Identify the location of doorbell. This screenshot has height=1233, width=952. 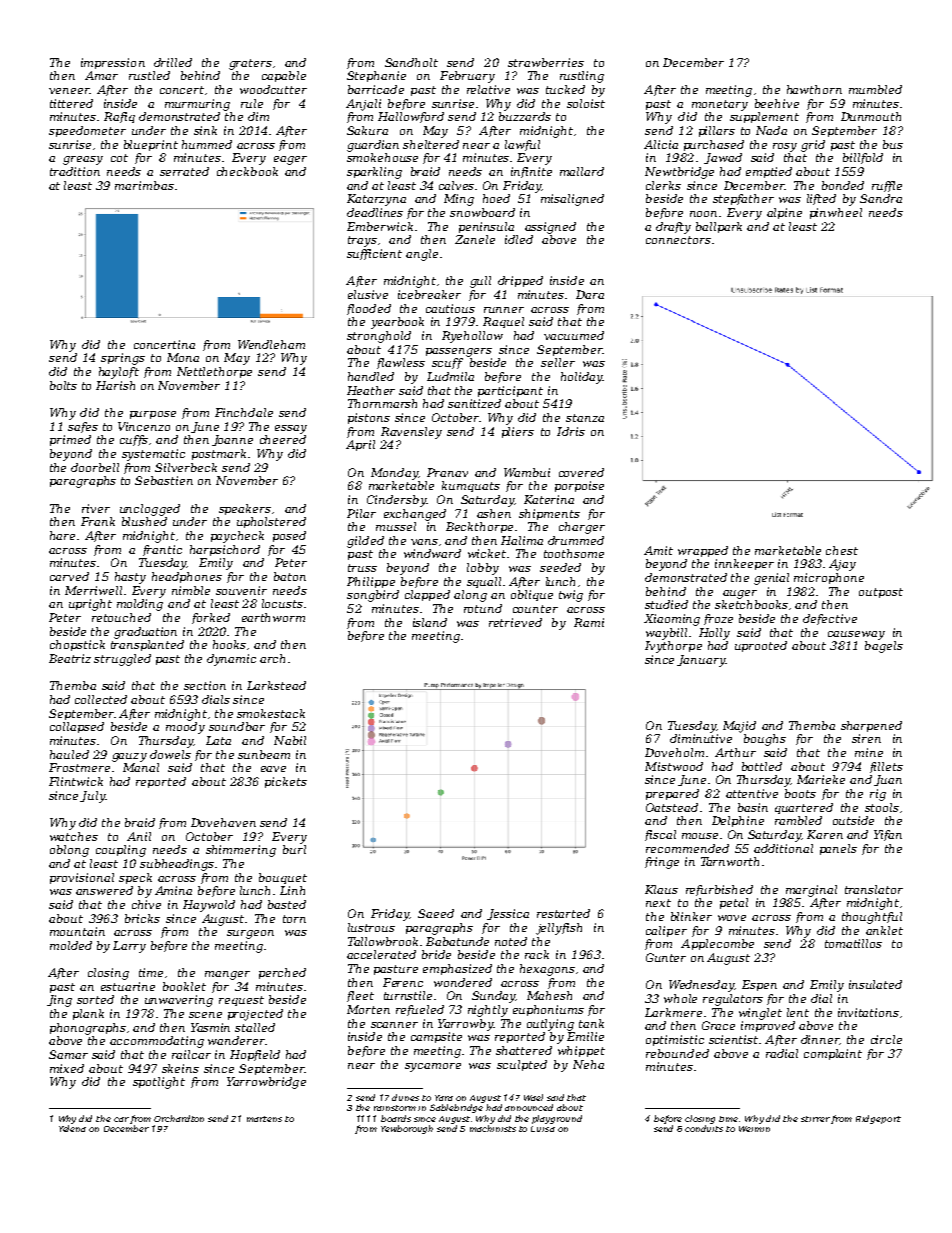
(95, 467).
